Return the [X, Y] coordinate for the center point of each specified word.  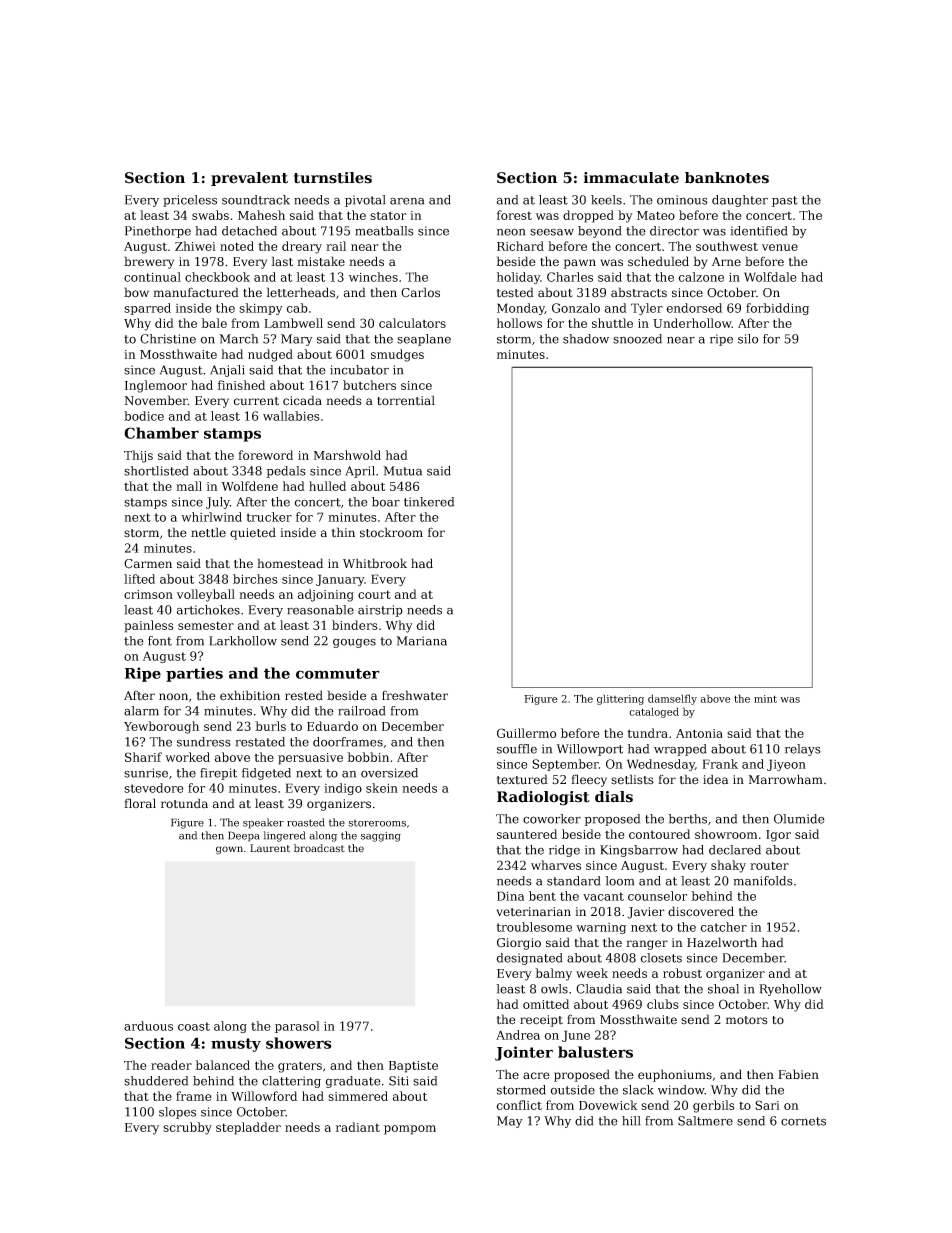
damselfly [672, 699]
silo [748, 339]
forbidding [777, 309]
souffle [517, 749]
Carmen [148, 564]
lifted [139, 579]
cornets [803, 1121]
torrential [406, 400]
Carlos [420, 292]
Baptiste [413, 1067]
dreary [302, 247]
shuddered [156, 1081]
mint [765, 699]
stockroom [391, 532]
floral [140, 803]
